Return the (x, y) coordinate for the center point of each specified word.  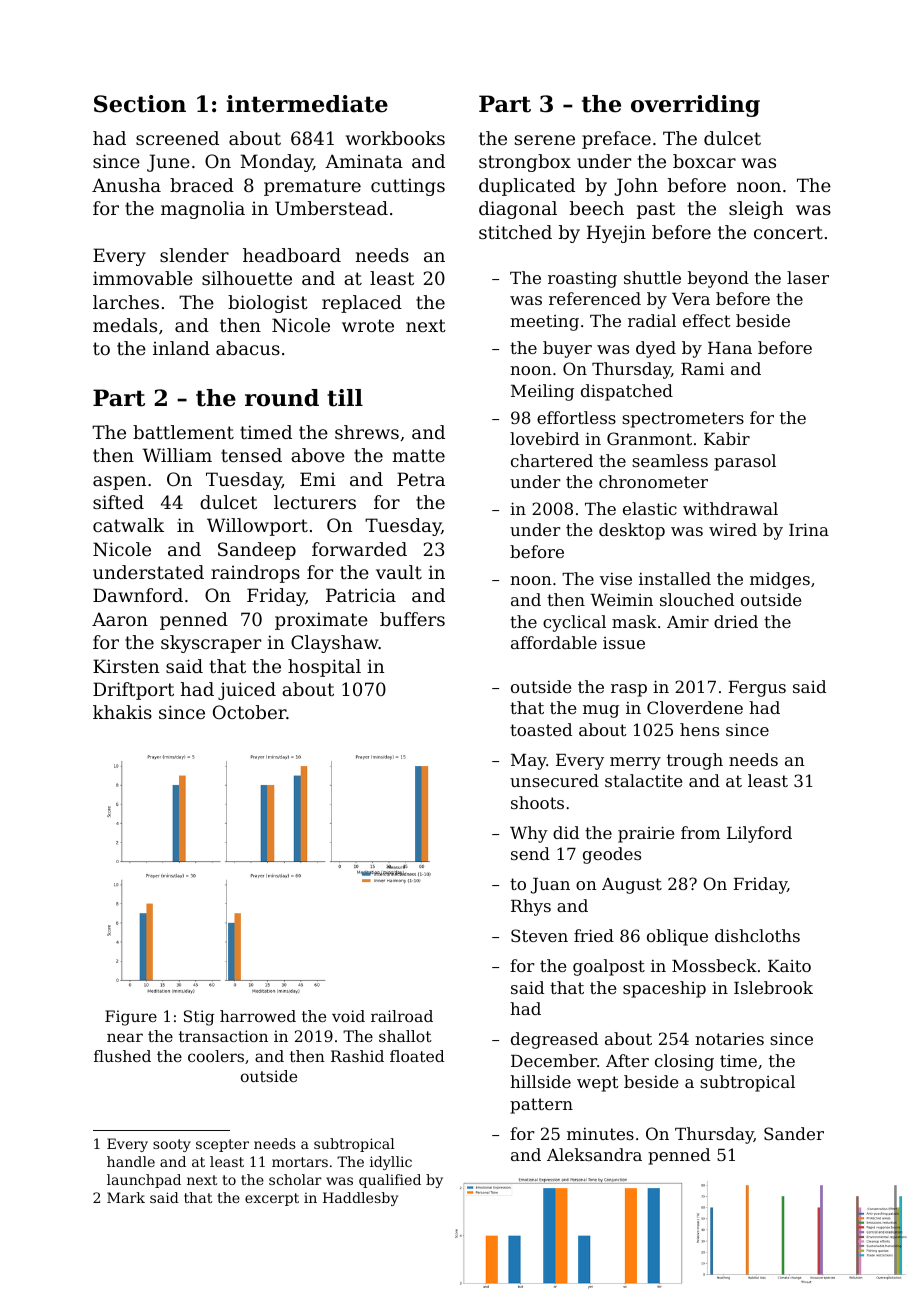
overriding (695, 106)
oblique (677, 937)
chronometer (653, 481)
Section (140, 104)
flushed (122, 1056)
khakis (122, 712)
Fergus (757, 689)
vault (399, 572)
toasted (541, 729)
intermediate (307, 104)
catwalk (128, 525)
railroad (402, 1016)
